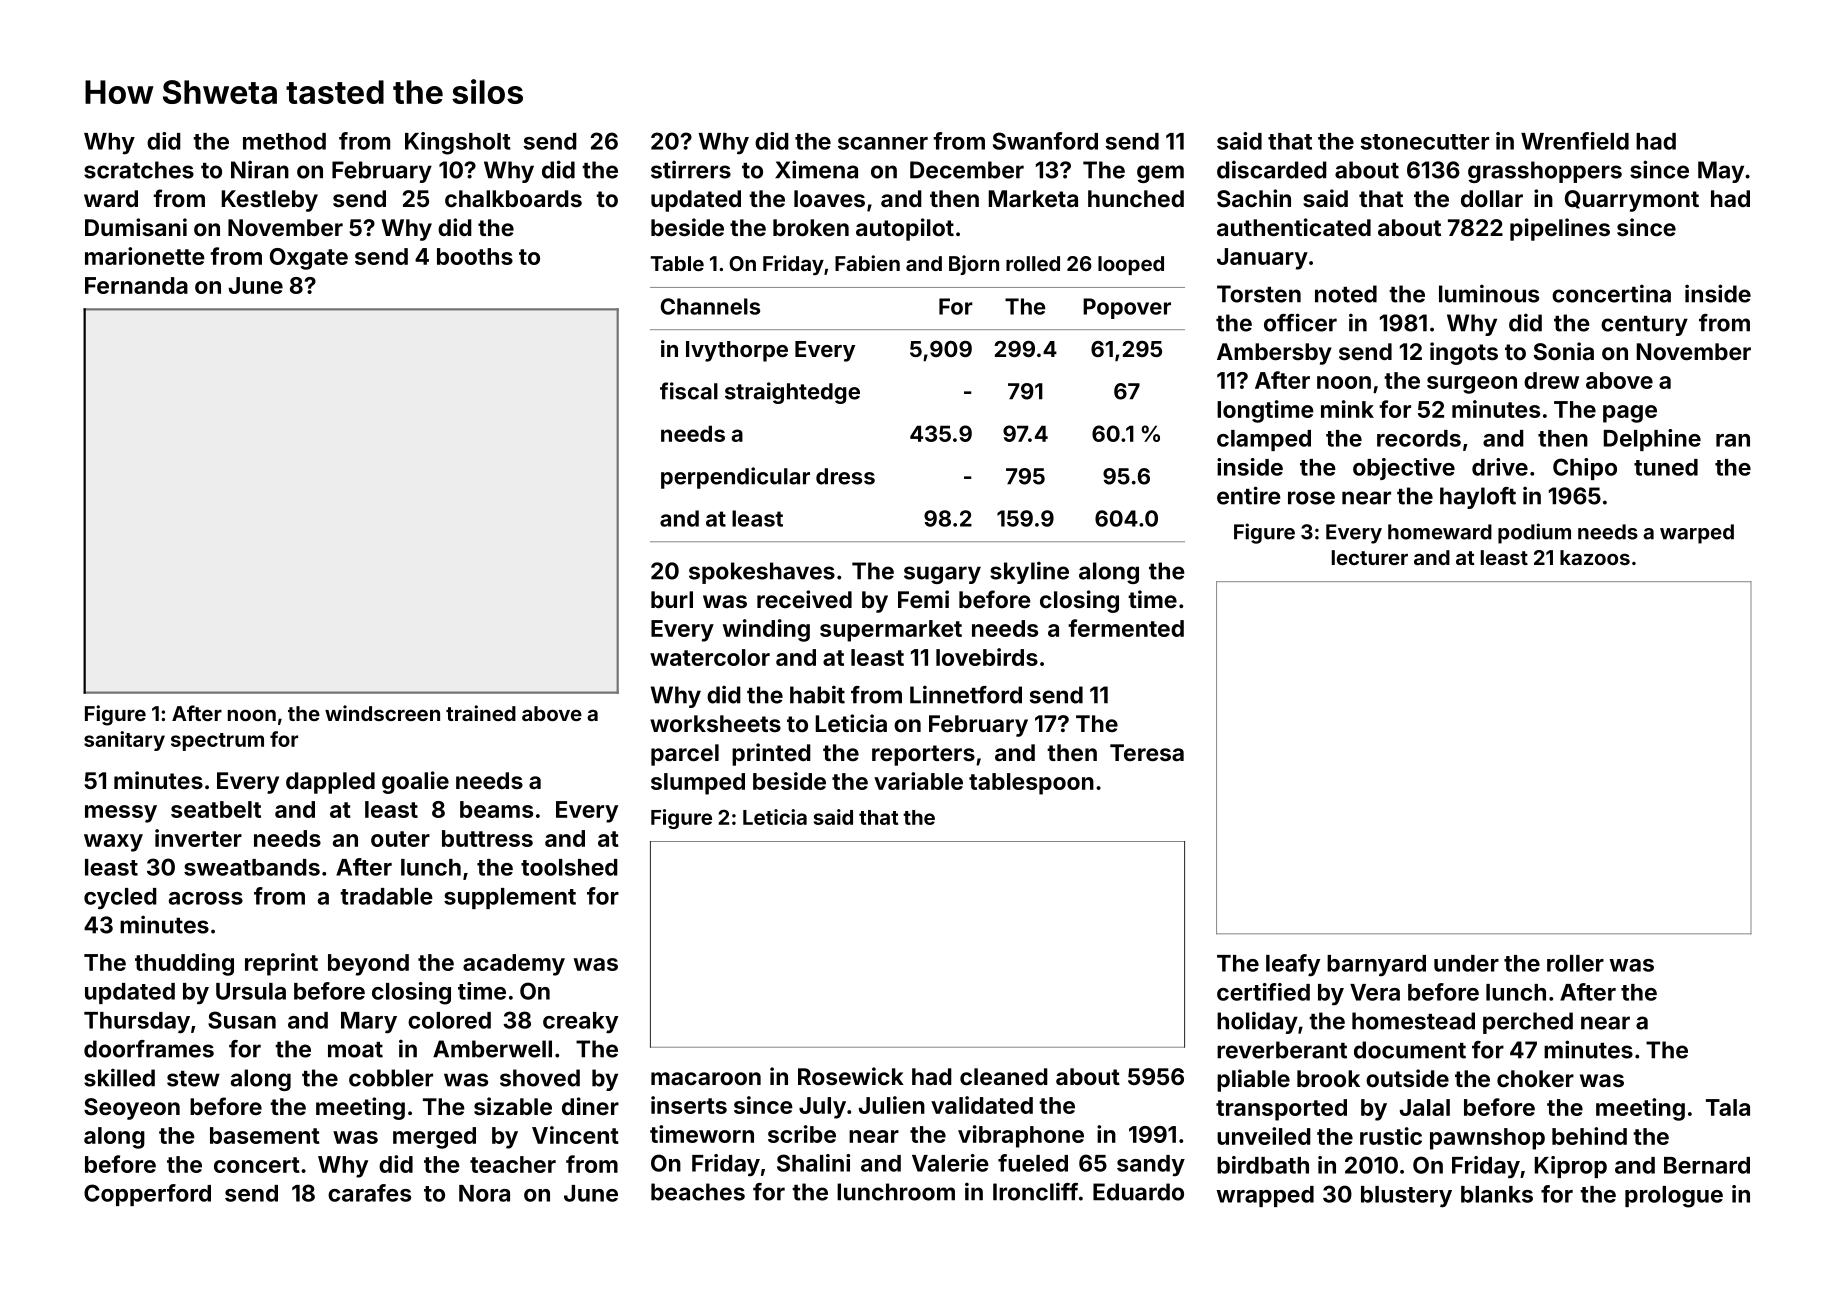 The height and width of the screenshot is (1298, 1835). I want to click on kazoos, so click(1595, 557).
